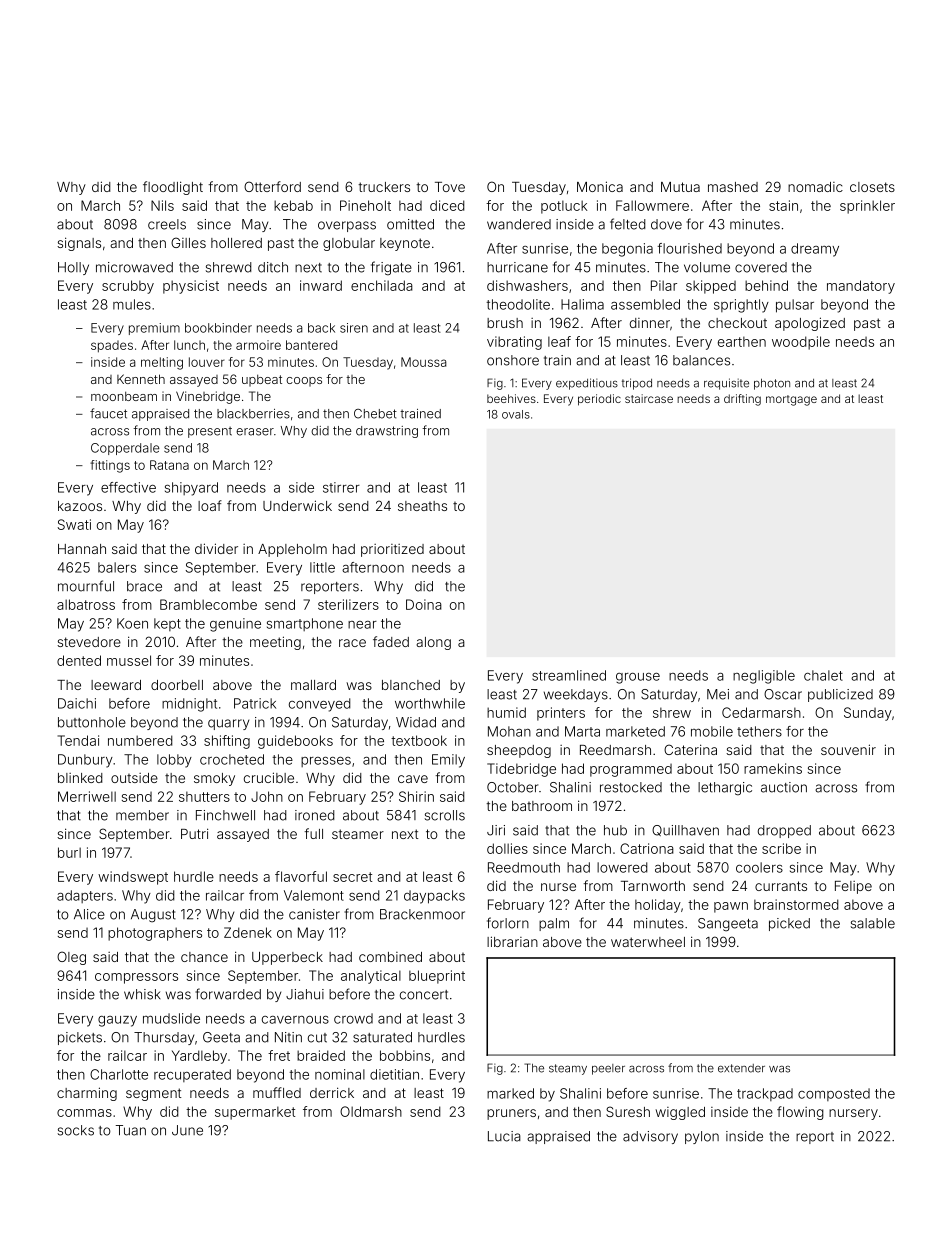  Describe the element at coordinates (84, 1113) in the screenshot. I see `commas` at that location.
